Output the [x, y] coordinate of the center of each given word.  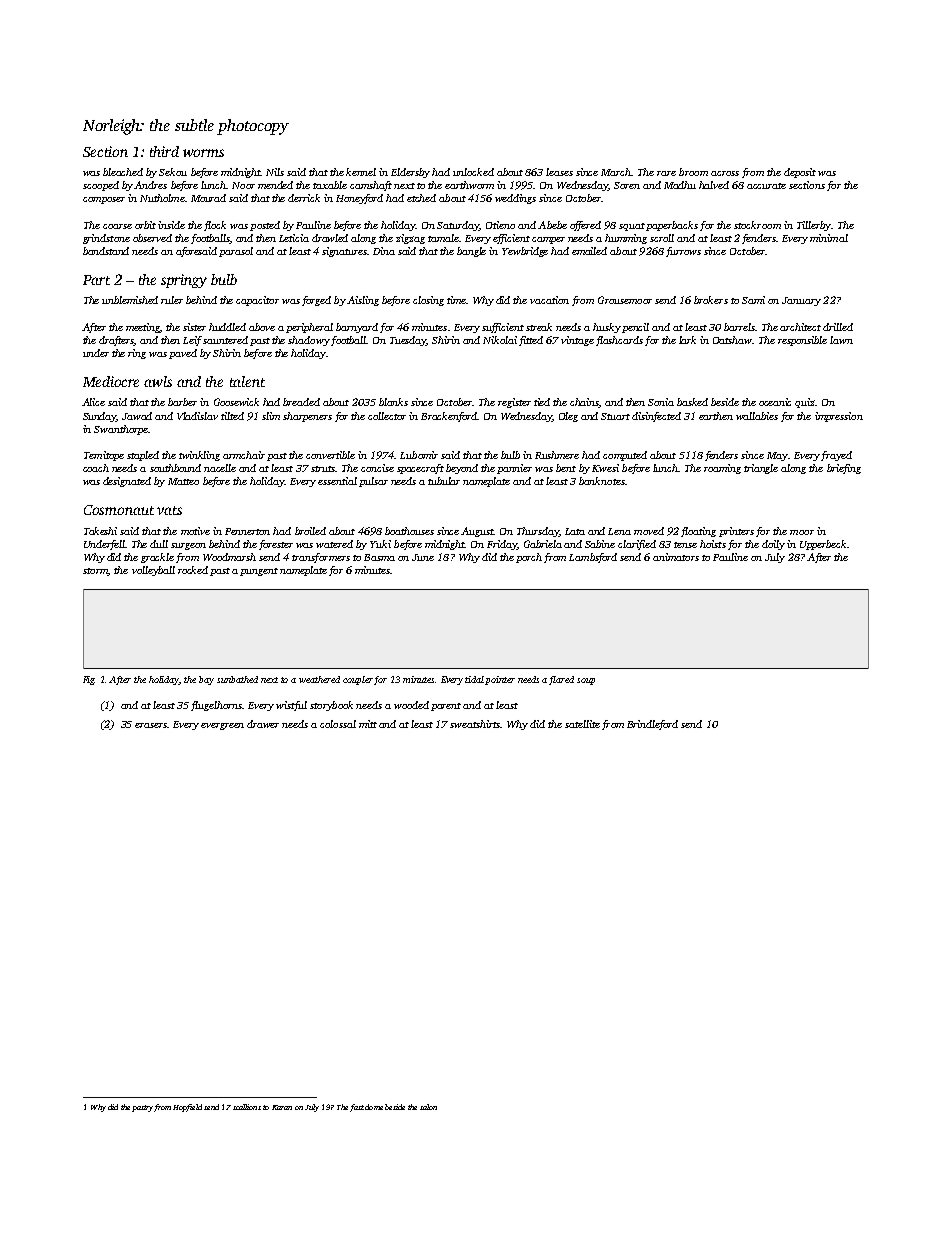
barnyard [357, 328]
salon [428, 1107]
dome [374, 1107]
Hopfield [187, 1108]
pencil [635, 328]
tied [542, 402]
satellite [582, 724]
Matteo [183, 481]
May [777, 456]
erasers [151, 725]
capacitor [257, 301]
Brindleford [652, 725]
